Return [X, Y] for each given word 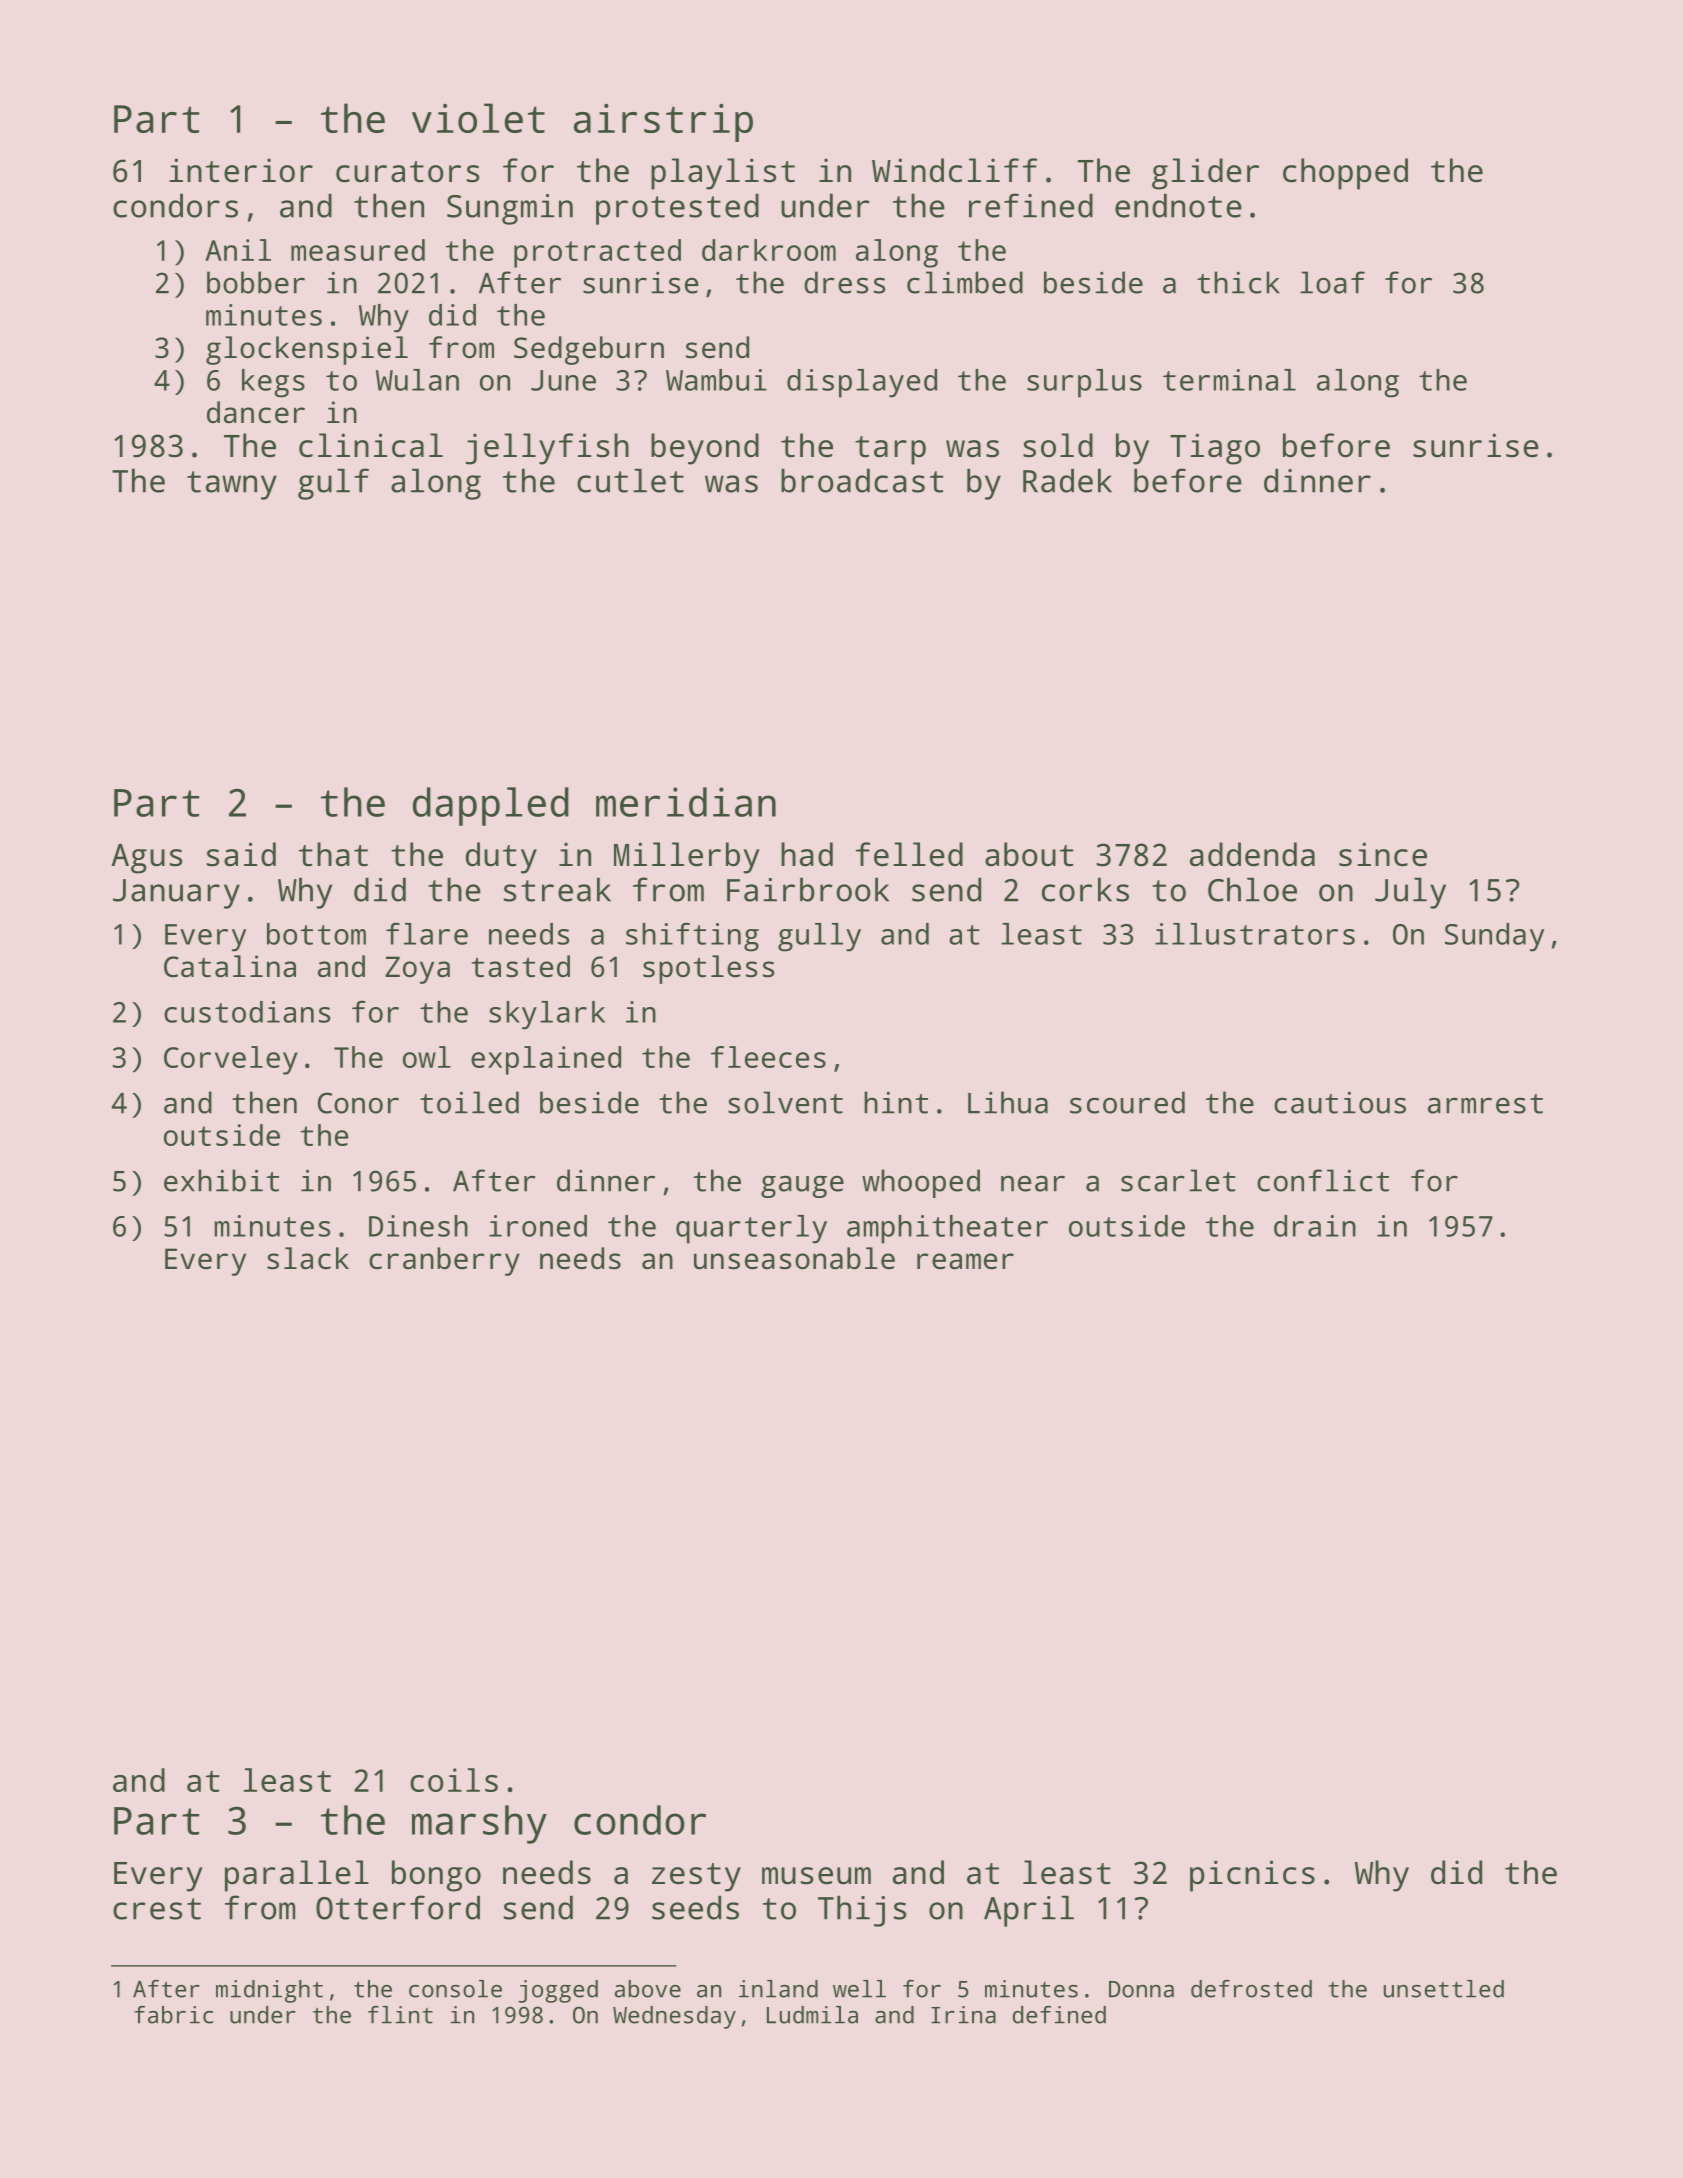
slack [308, 1258]
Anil [238, 250]
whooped [921, 1183]
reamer [965, 1261]
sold [1058, 445]
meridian [686, 802]
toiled [469, 1102]
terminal [1229, 380]
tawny [232, 485]
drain [1315, 1226]
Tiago [1215, 449]
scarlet [1178, 1180]
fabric [173, 2015]
